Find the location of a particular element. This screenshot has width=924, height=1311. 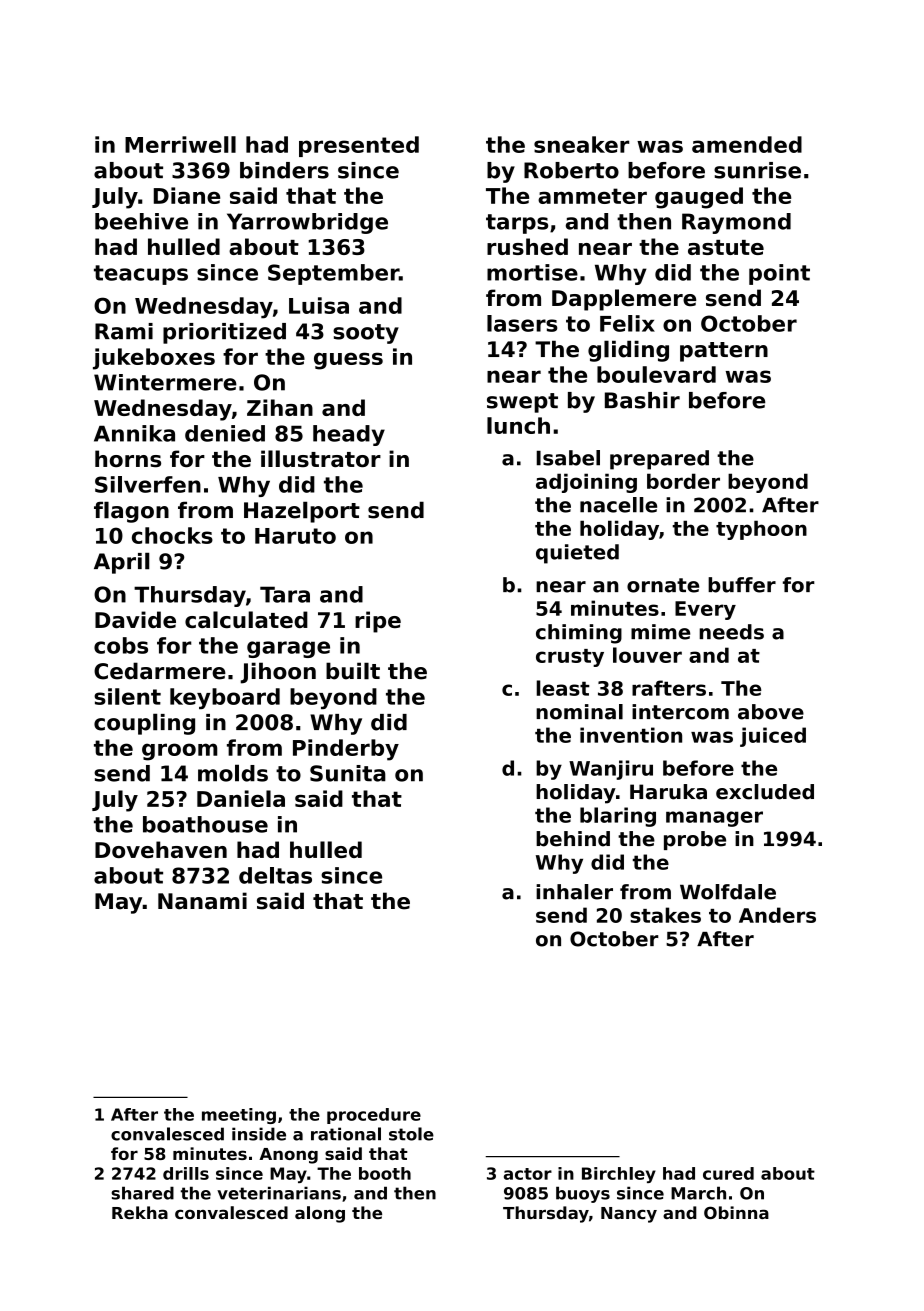

chiming is located at coordinates (579, 634).
